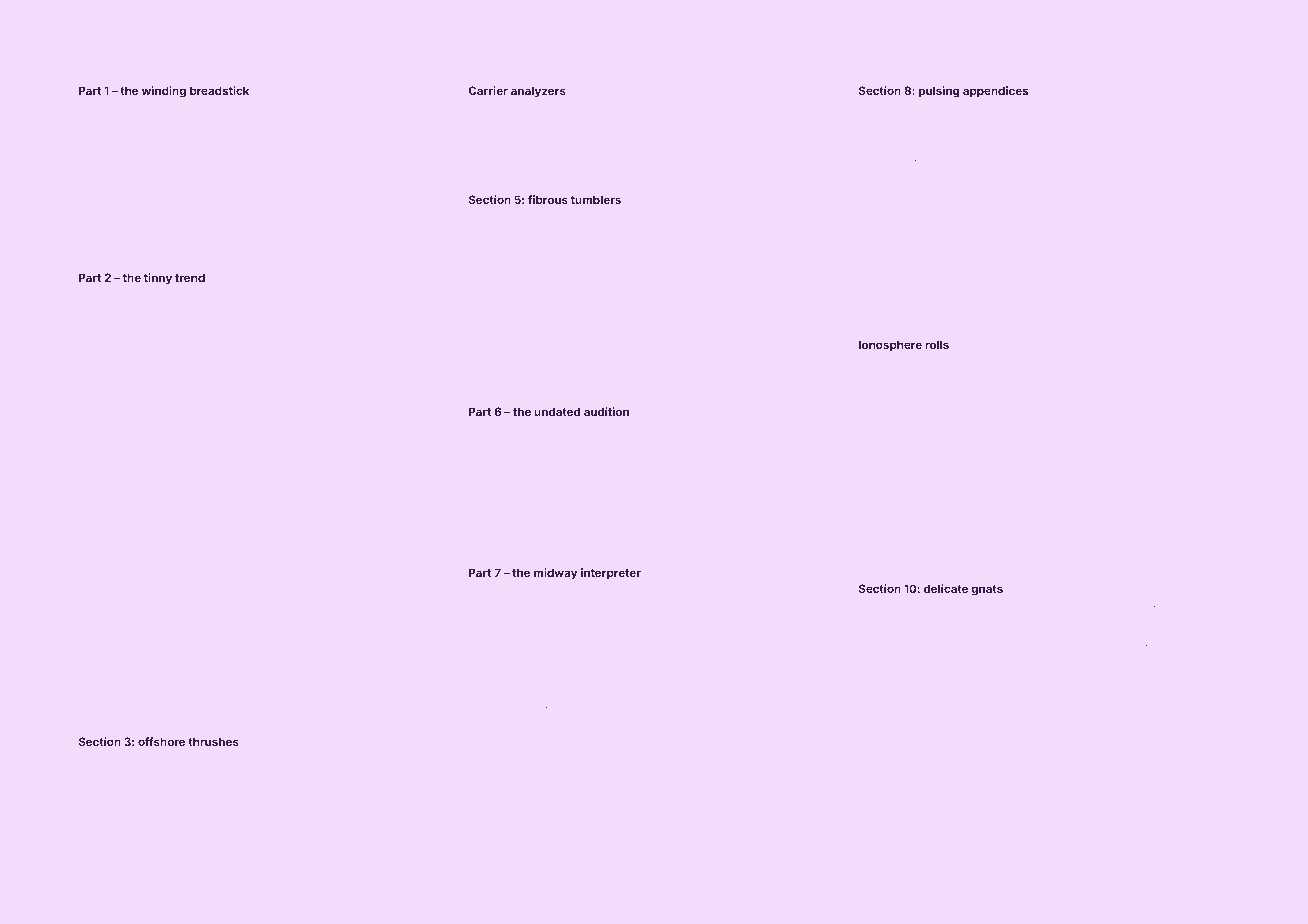  What do you see at coordinates (429, 858) in the screenshot?
I see `manager` at bounding box center [429, 858].
